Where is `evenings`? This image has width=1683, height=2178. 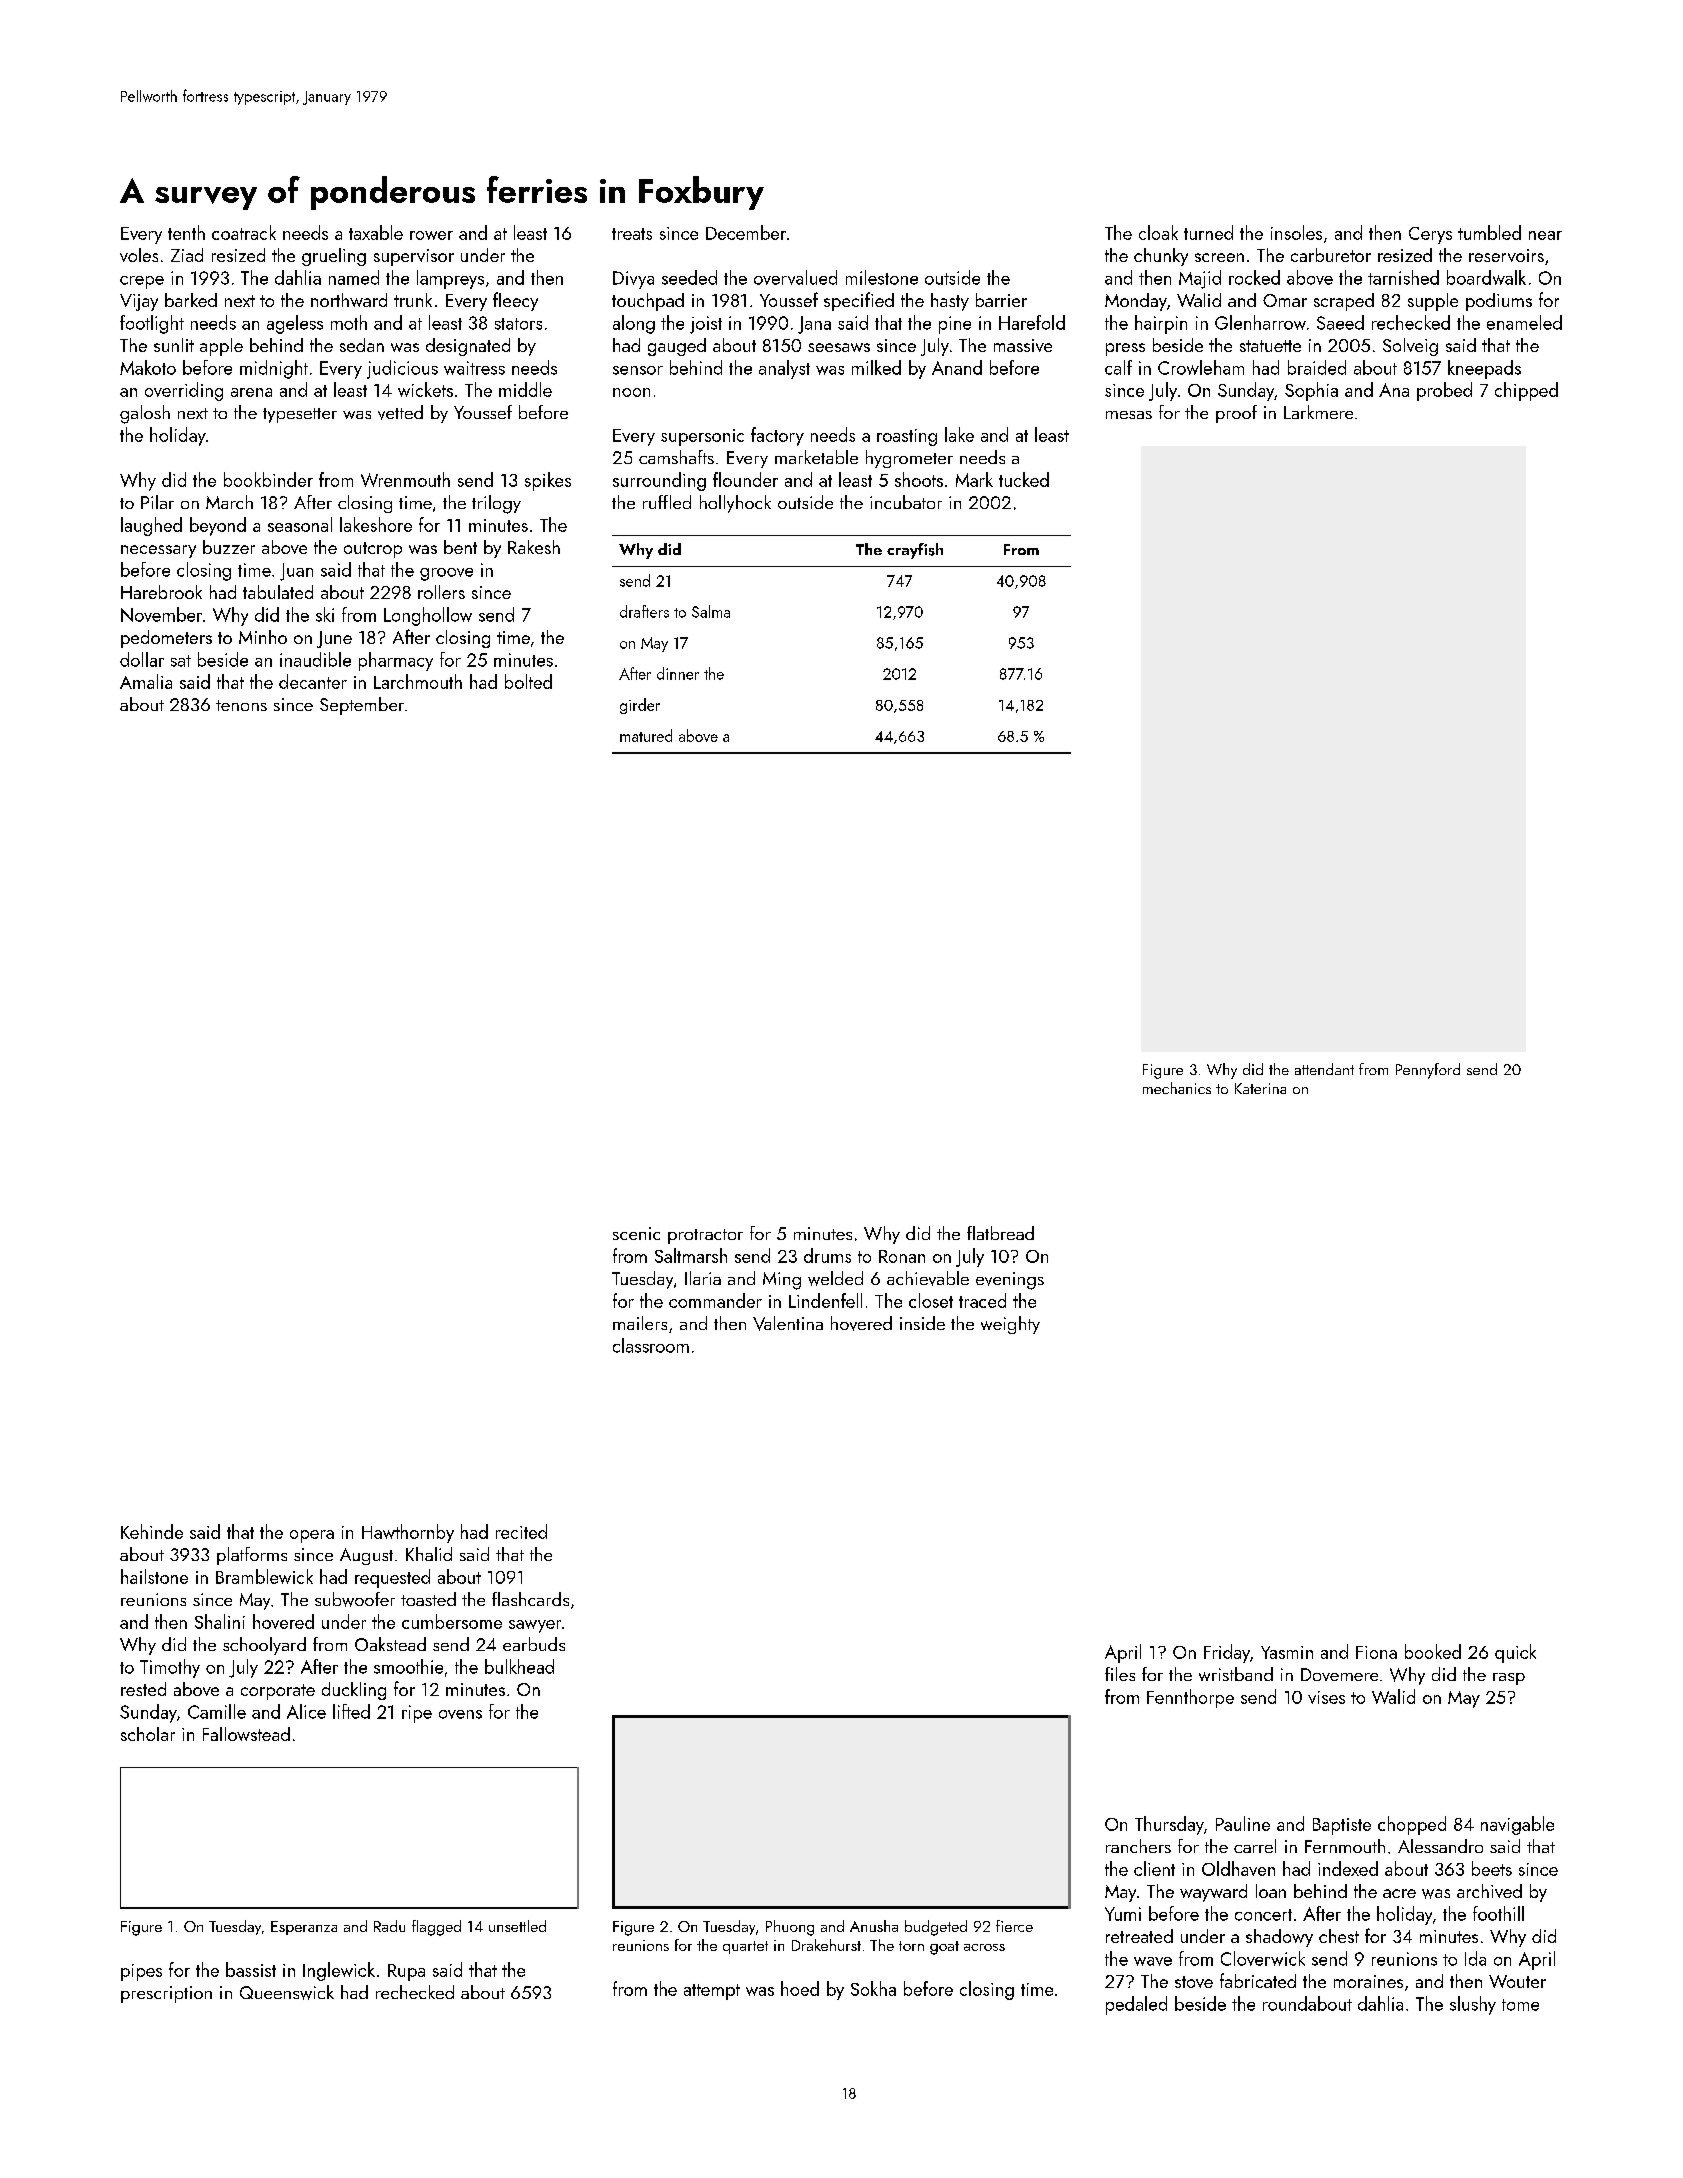
evenings is located at coordinates (1010, 1281).
